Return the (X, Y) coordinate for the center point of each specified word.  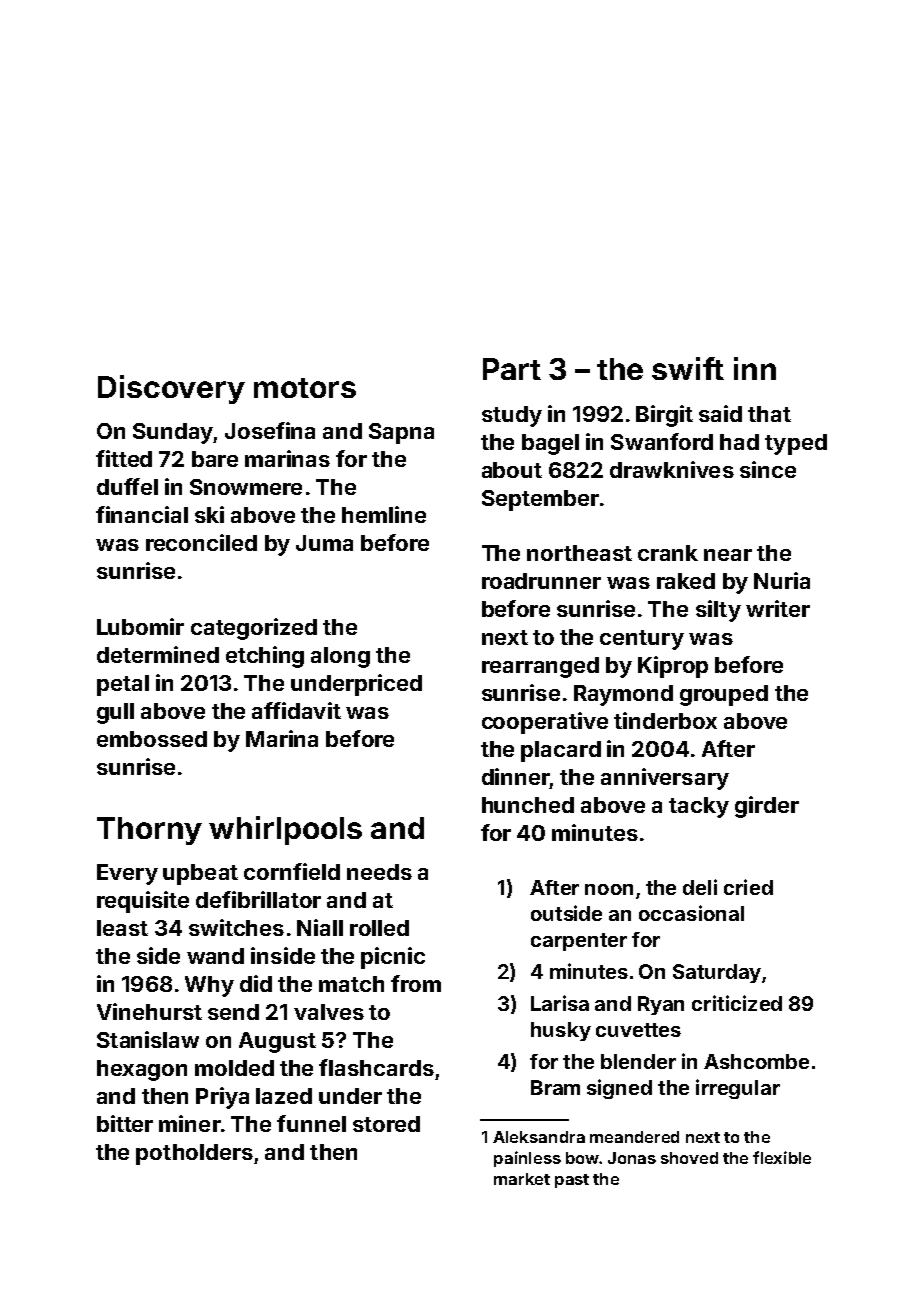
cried (748, 887)
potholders (194, 1154)
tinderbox (665, 720)
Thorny (149, 831)
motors (305, 388)
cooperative (545, 723)
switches (236, 927)
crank (668, 553)
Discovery (171, 389)
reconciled (201, 542)
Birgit (664, 416)
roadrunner (541, 581)
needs (379, 872)
